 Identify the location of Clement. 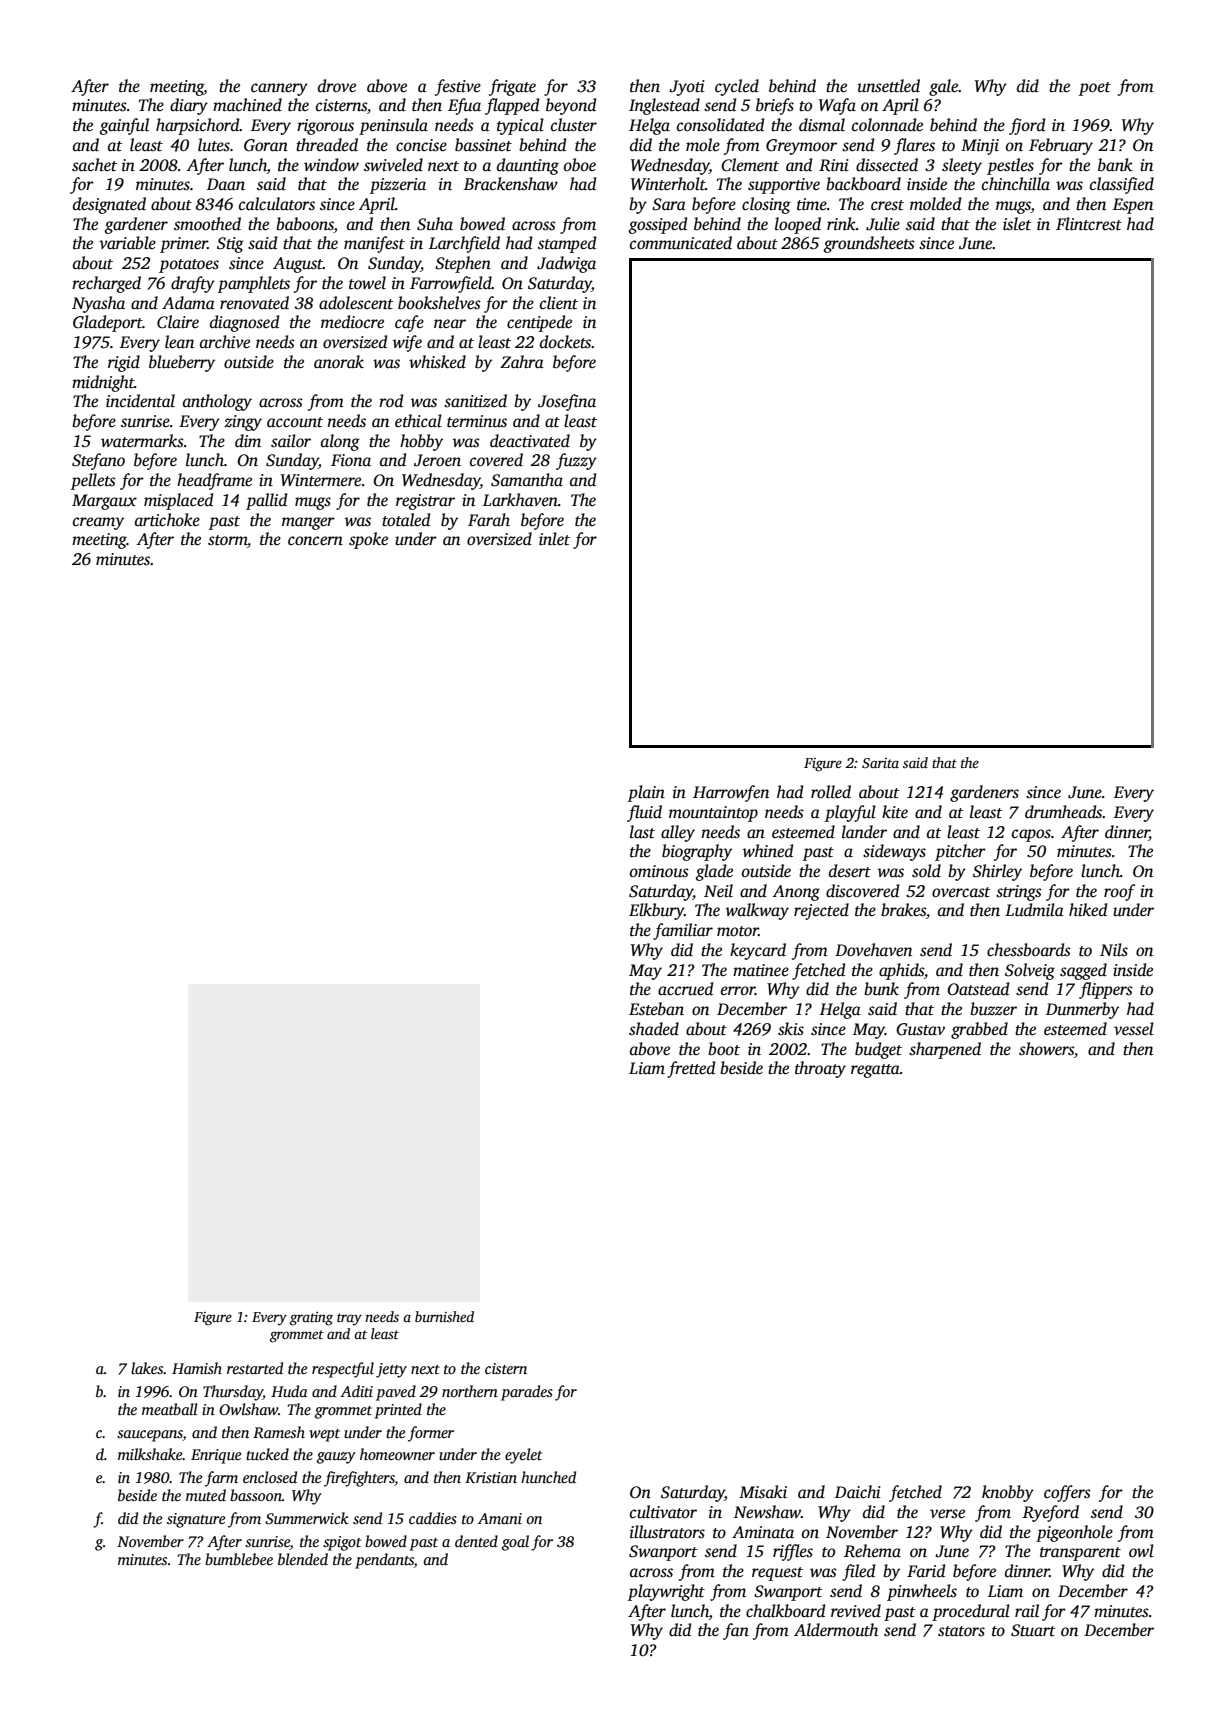
(750, 165).
